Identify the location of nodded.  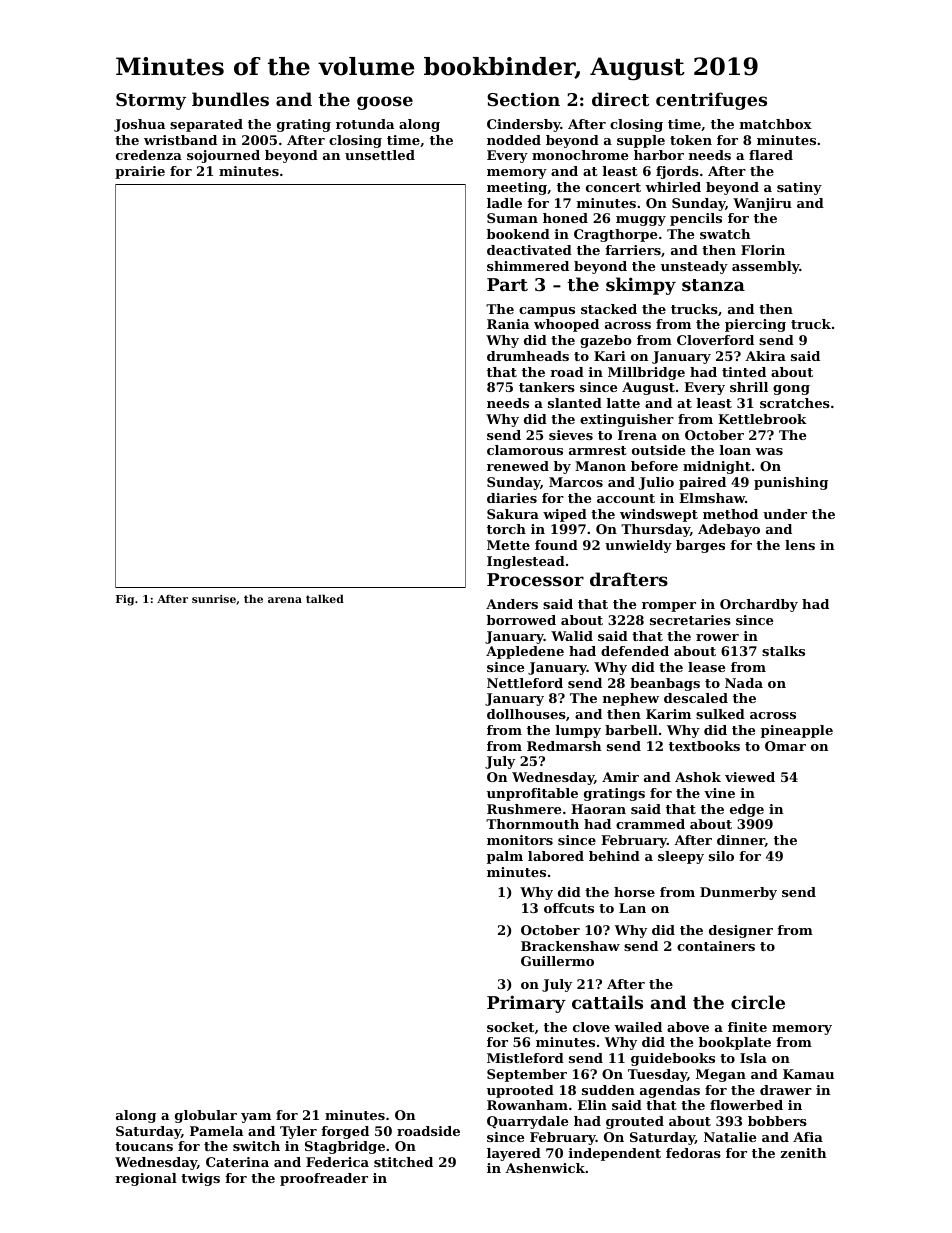
(514, 140).
